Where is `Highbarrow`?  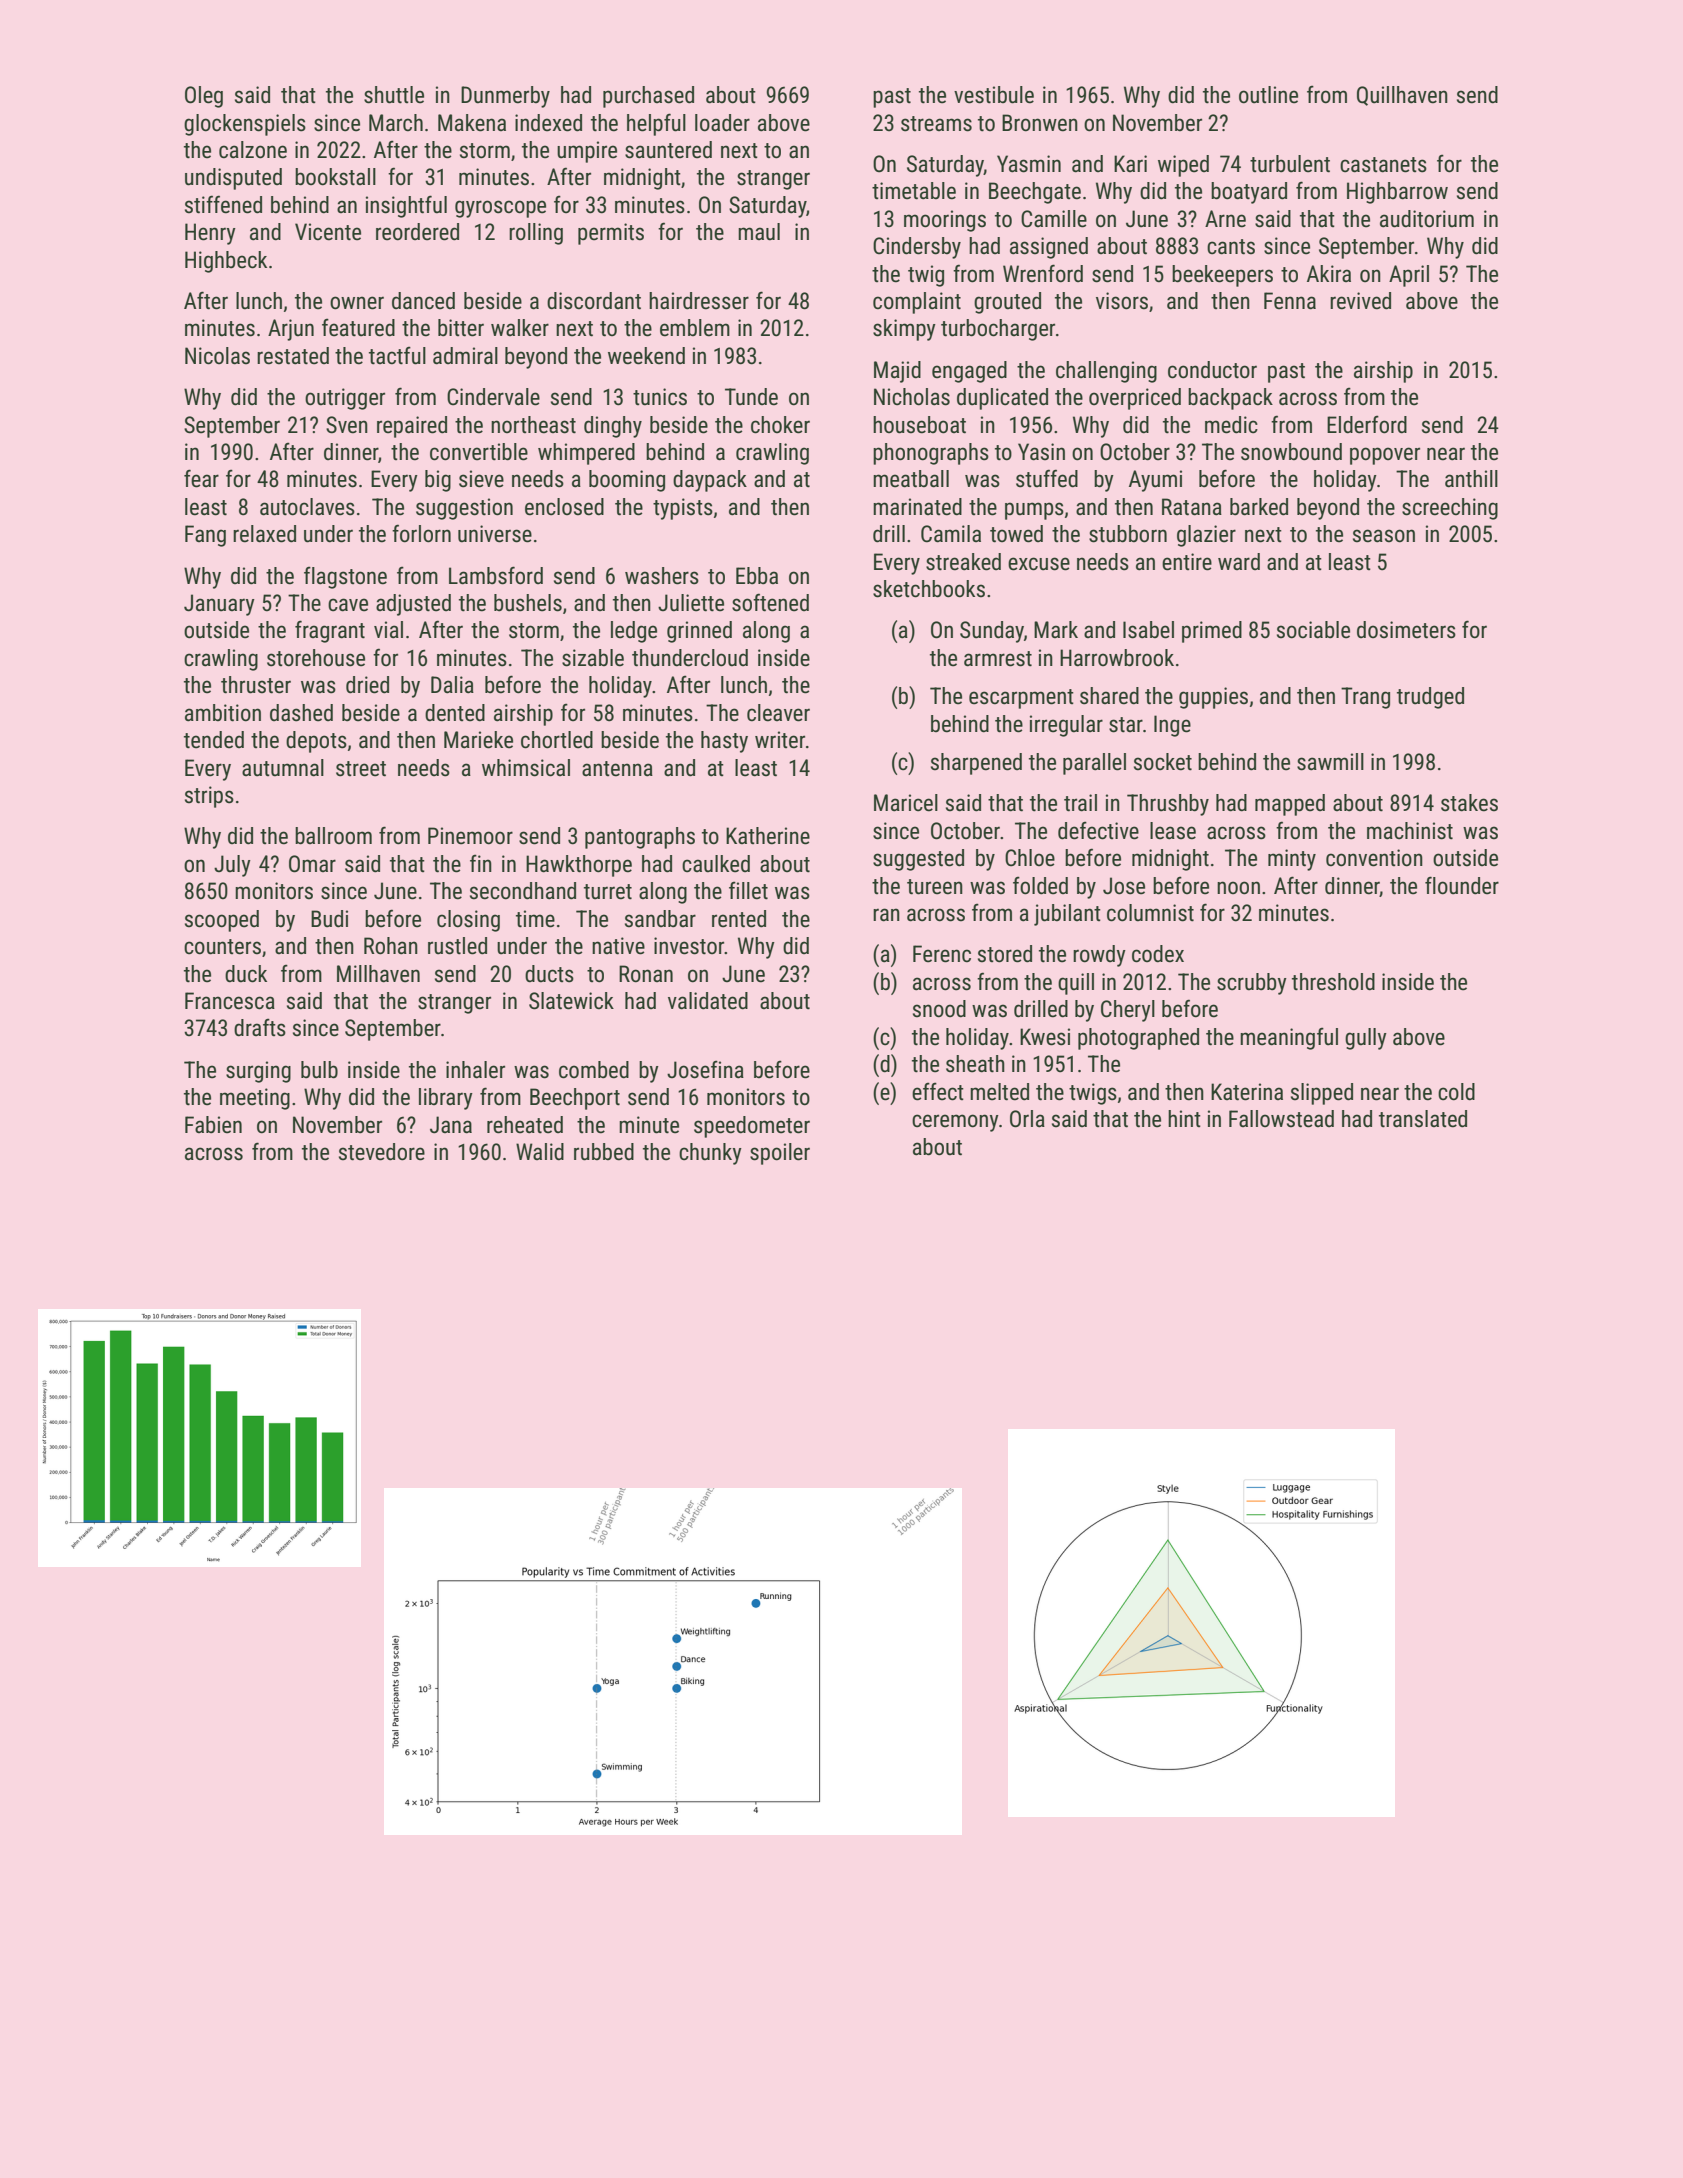
Highbarrow is located at coordinates (1397, 193).
